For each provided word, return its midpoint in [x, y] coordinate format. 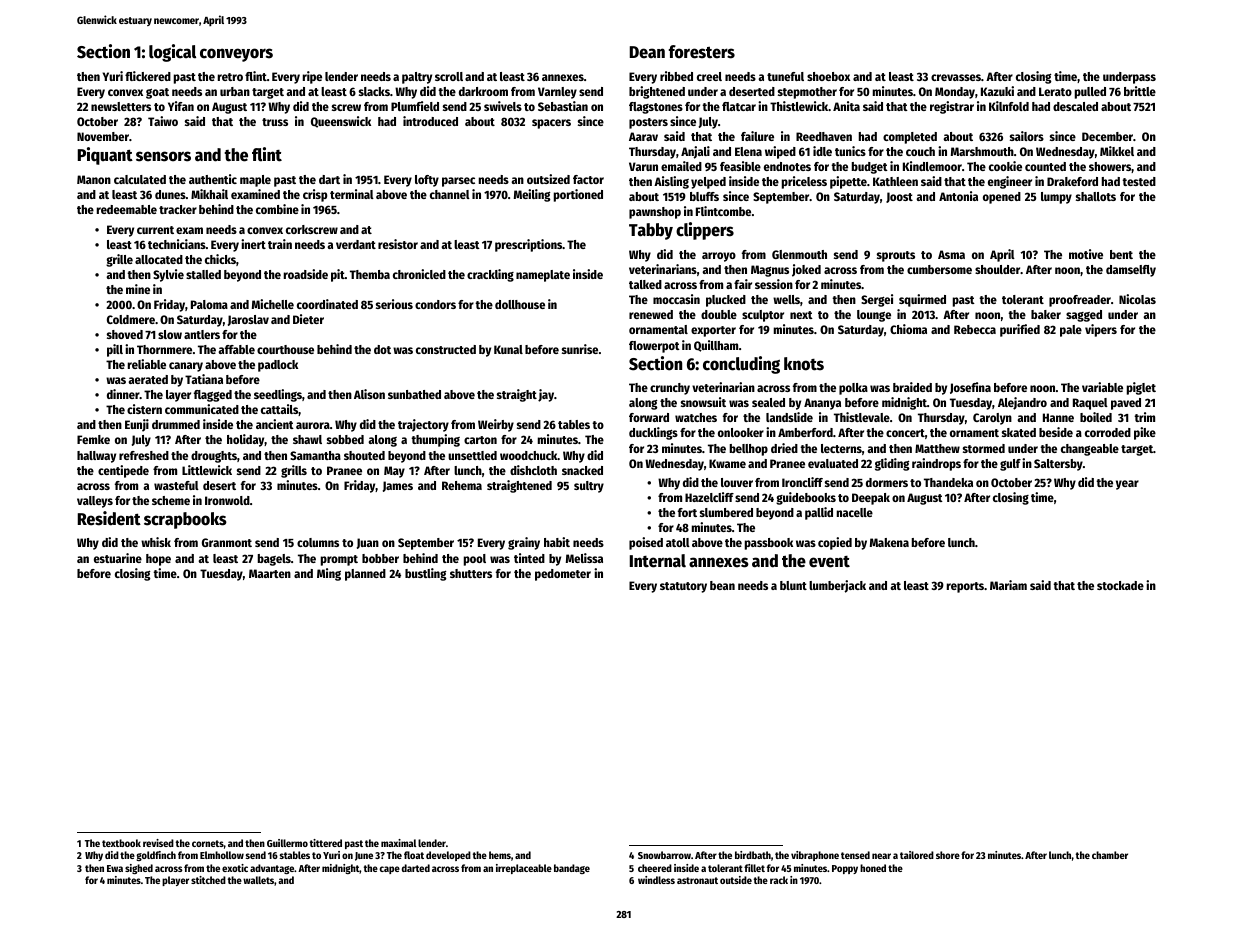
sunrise [580, 349]
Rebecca [975, 329]
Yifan [181, 106]
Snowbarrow [664, 855]
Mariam [1008, 585]
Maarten [270, 573]
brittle [1140, 91]
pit [338, 275]
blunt [793, 585]
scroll [449, 76]
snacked [582, 470]
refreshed [144, 455]
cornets [208, 843]
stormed [984, 448]
